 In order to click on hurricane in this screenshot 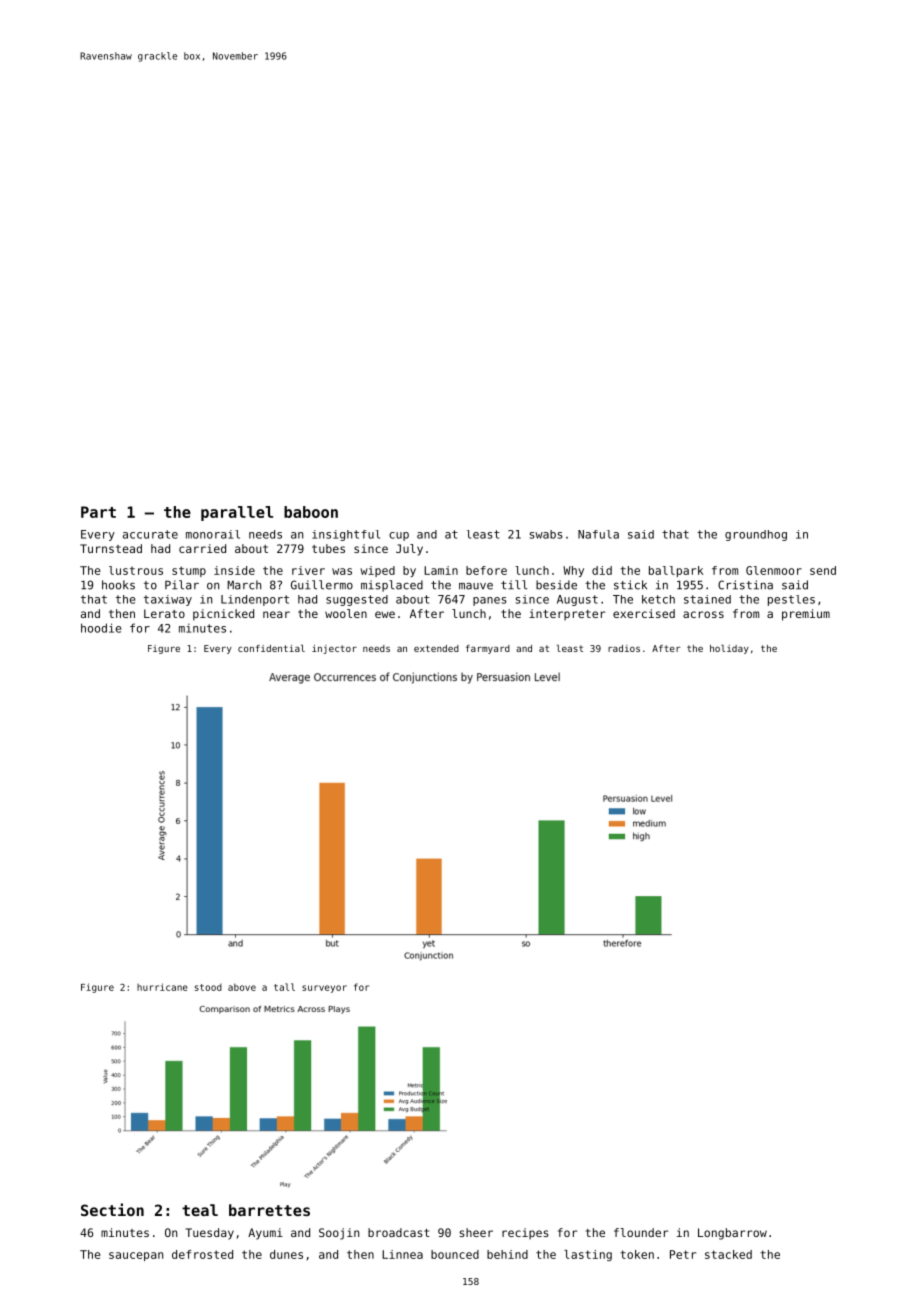, I will do `click(162, 987)`.
